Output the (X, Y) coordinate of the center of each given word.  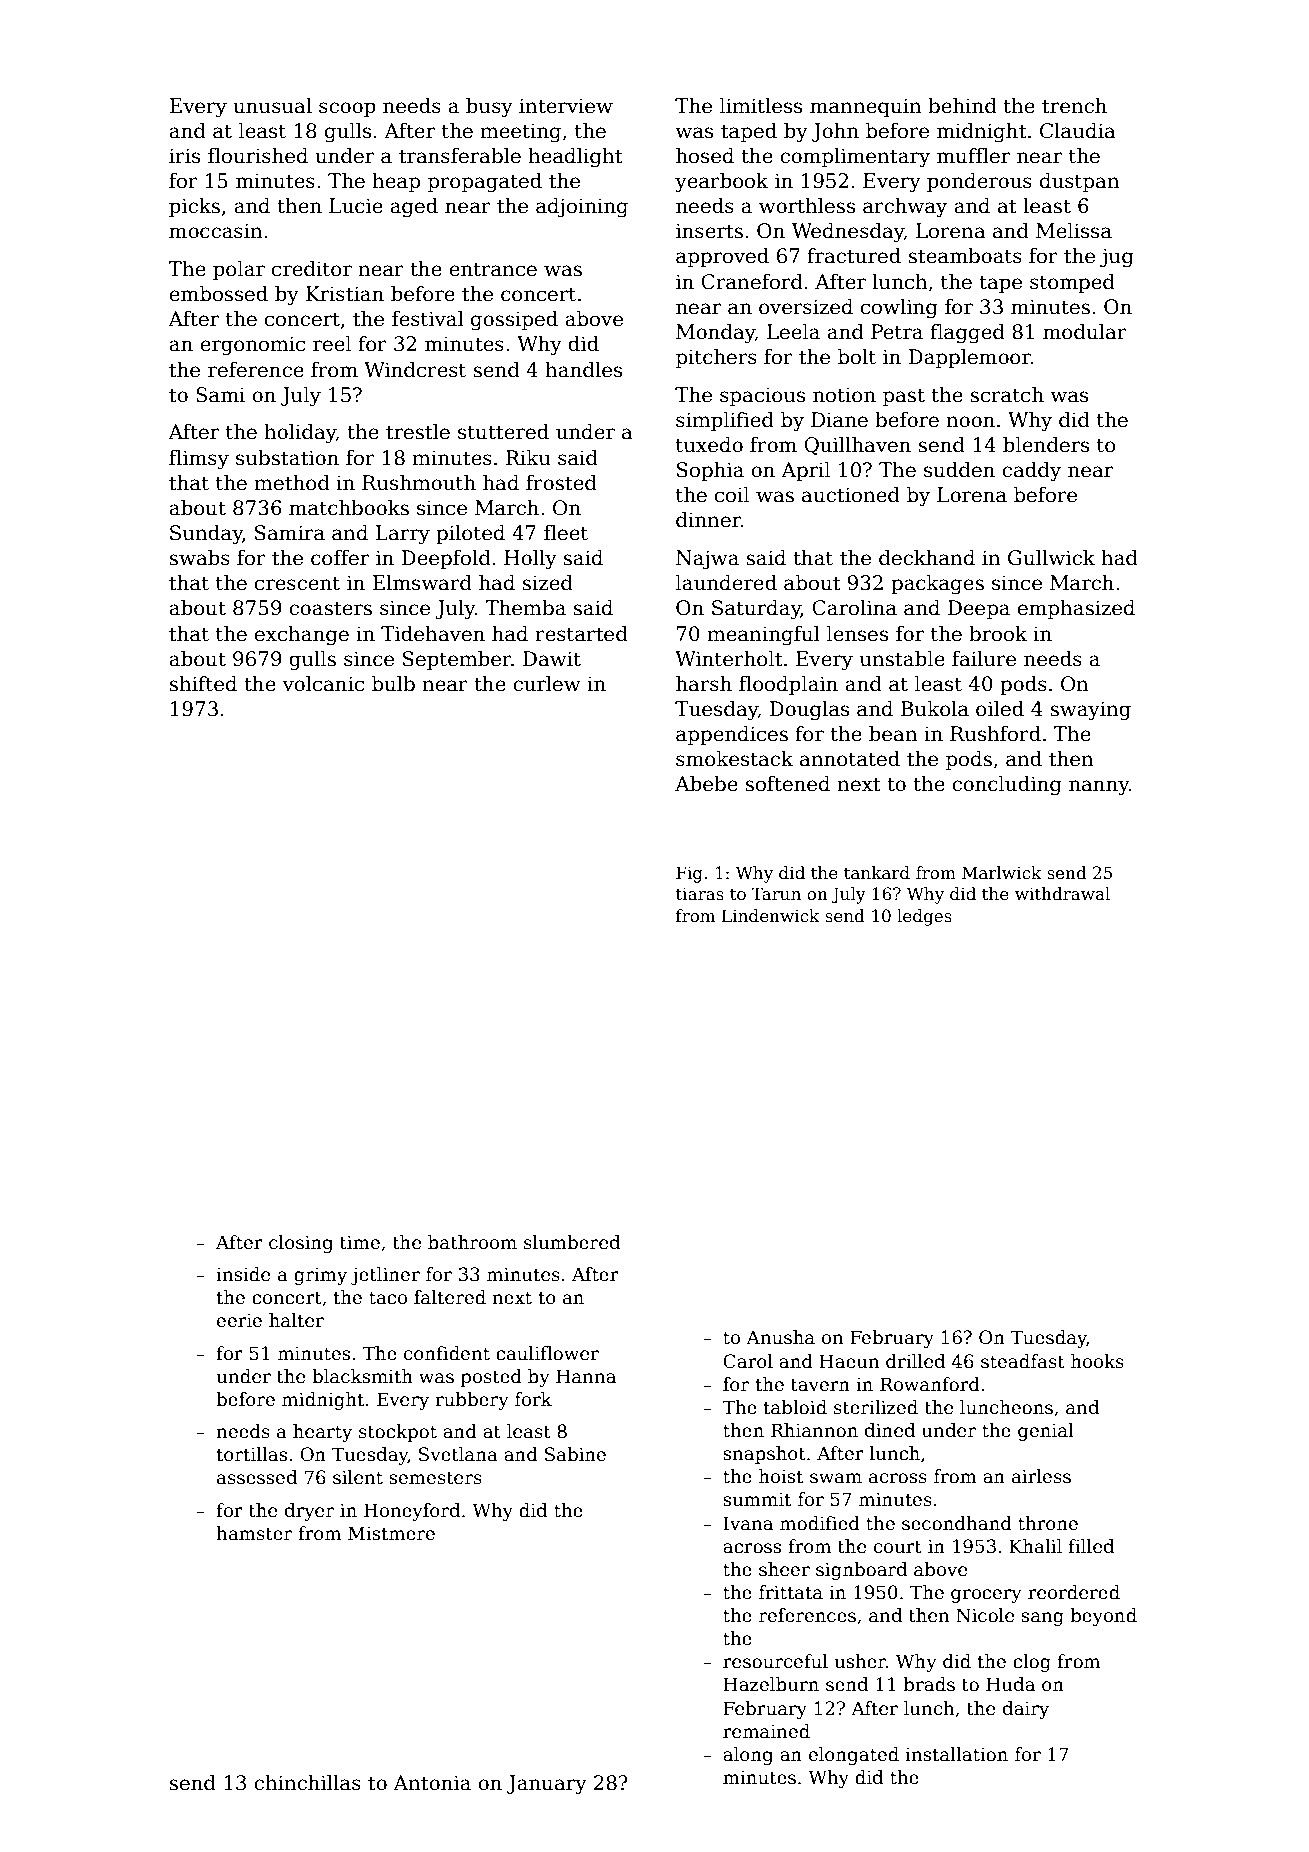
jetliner (385, 1276)
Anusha (780, 1337)
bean (893, 734)
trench (1074, 106)
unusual (272, 106)
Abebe (706, 784)
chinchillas (307, 1783)
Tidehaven (433, 634)
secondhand (957, 1523)
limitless (761, 106)
